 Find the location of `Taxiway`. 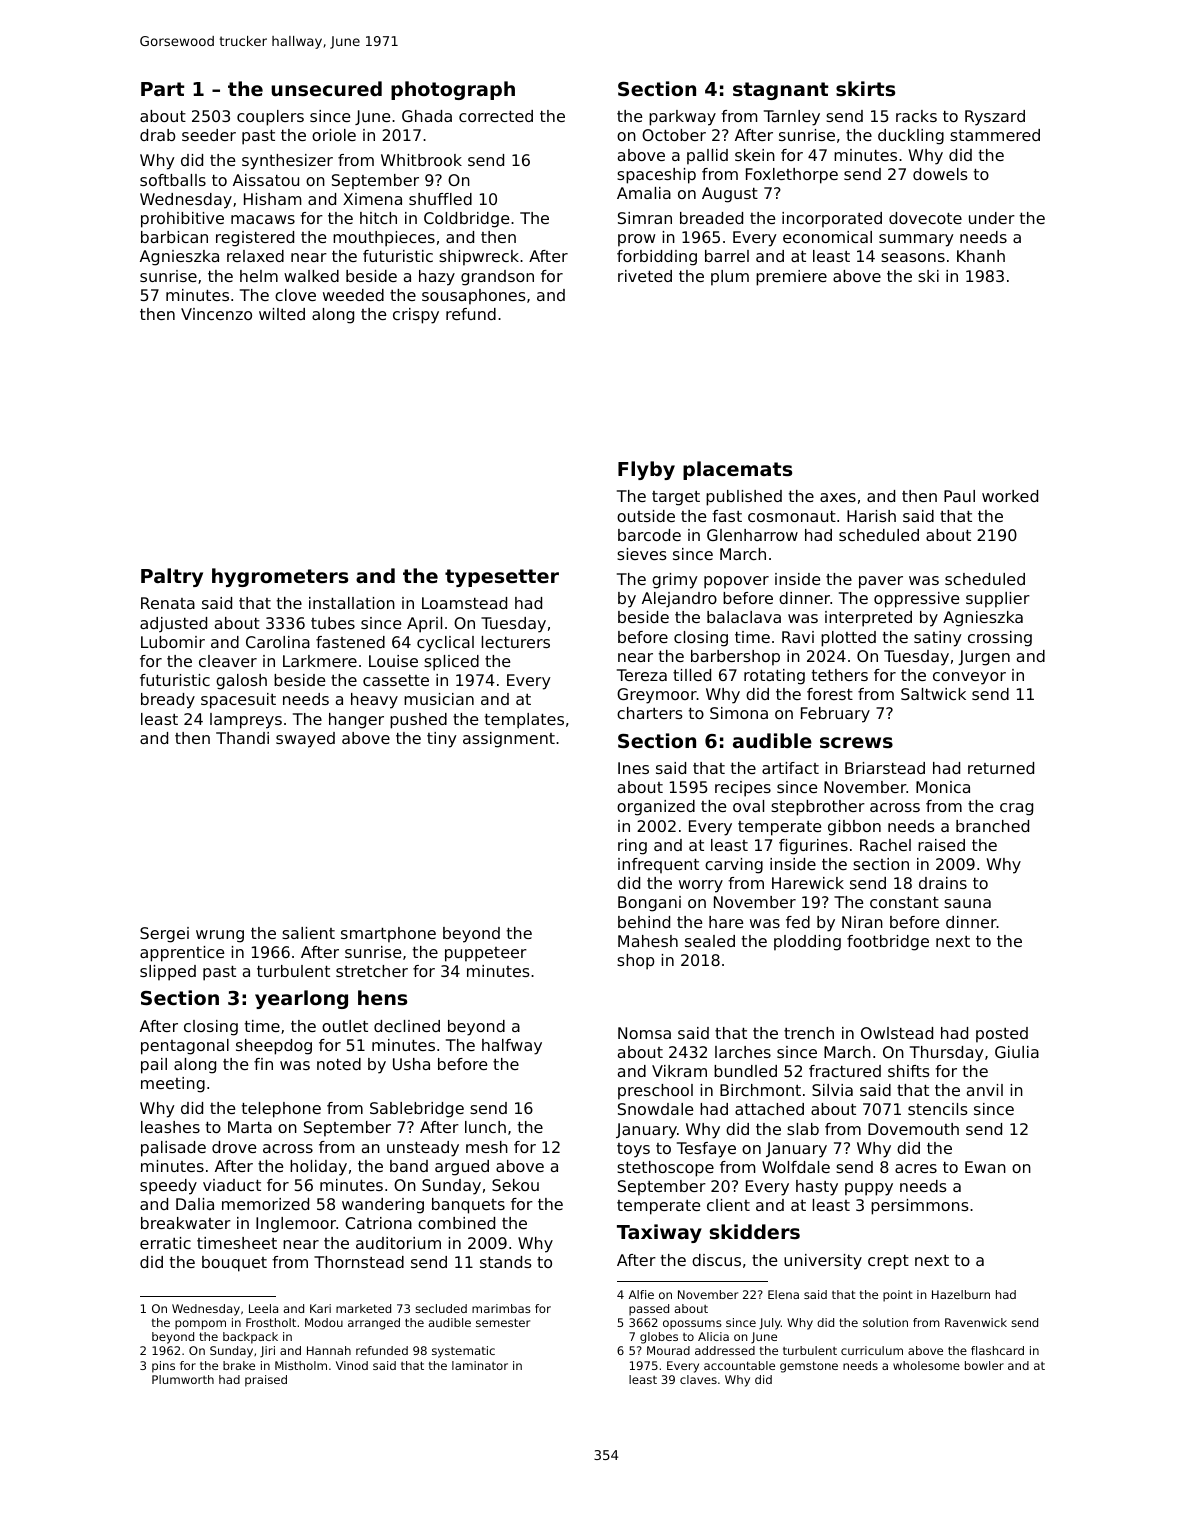

Taxiway is located at coordinates (659, 1233).
